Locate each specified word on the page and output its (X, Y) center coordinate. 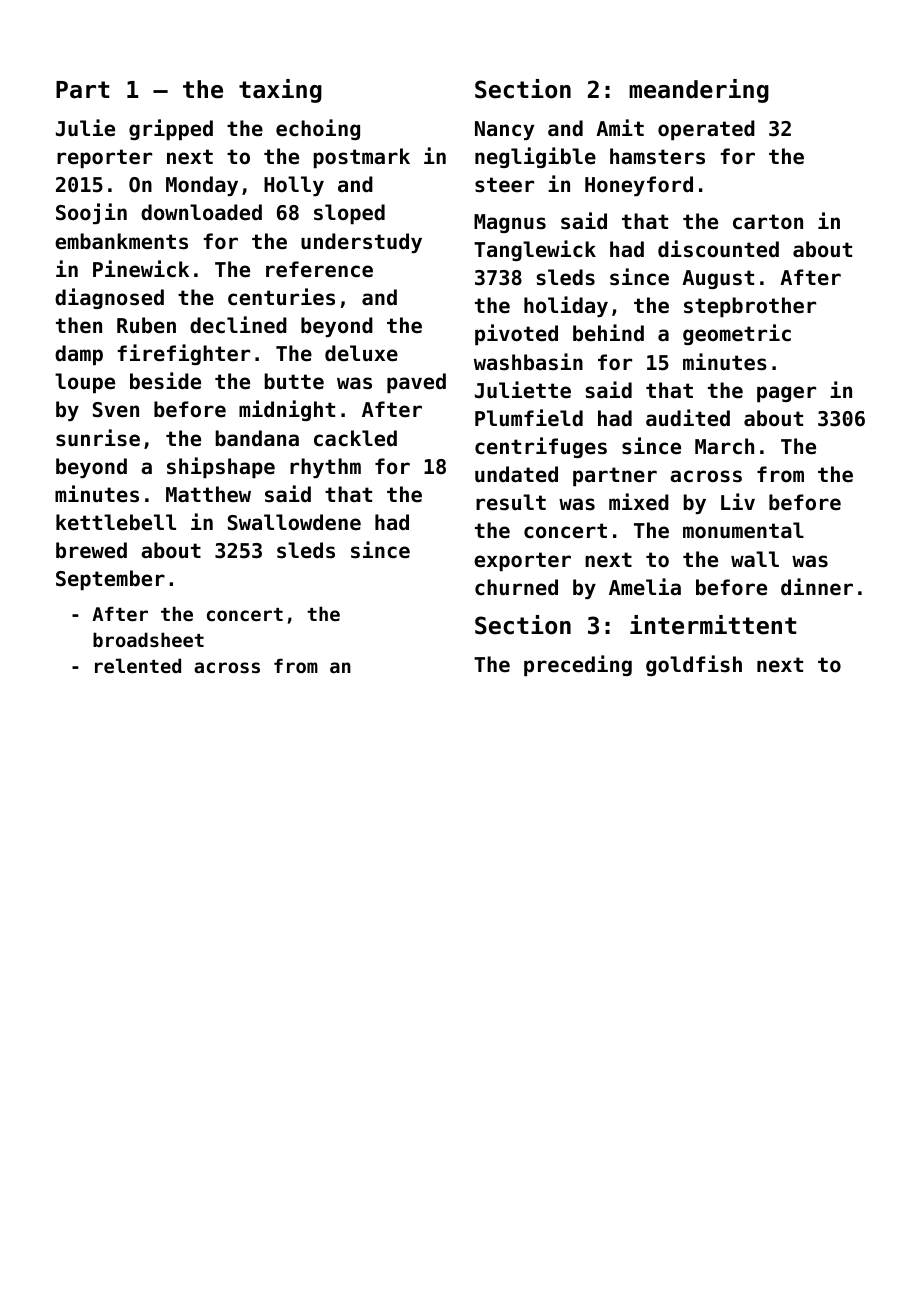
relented (138, 665)
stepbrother (750, 307)
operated (706, 130)
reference (319, 269)
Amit (620, 127)
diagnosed (109, 298)
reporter (104, 158)
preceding (578, 665)
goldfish (694, 665)
